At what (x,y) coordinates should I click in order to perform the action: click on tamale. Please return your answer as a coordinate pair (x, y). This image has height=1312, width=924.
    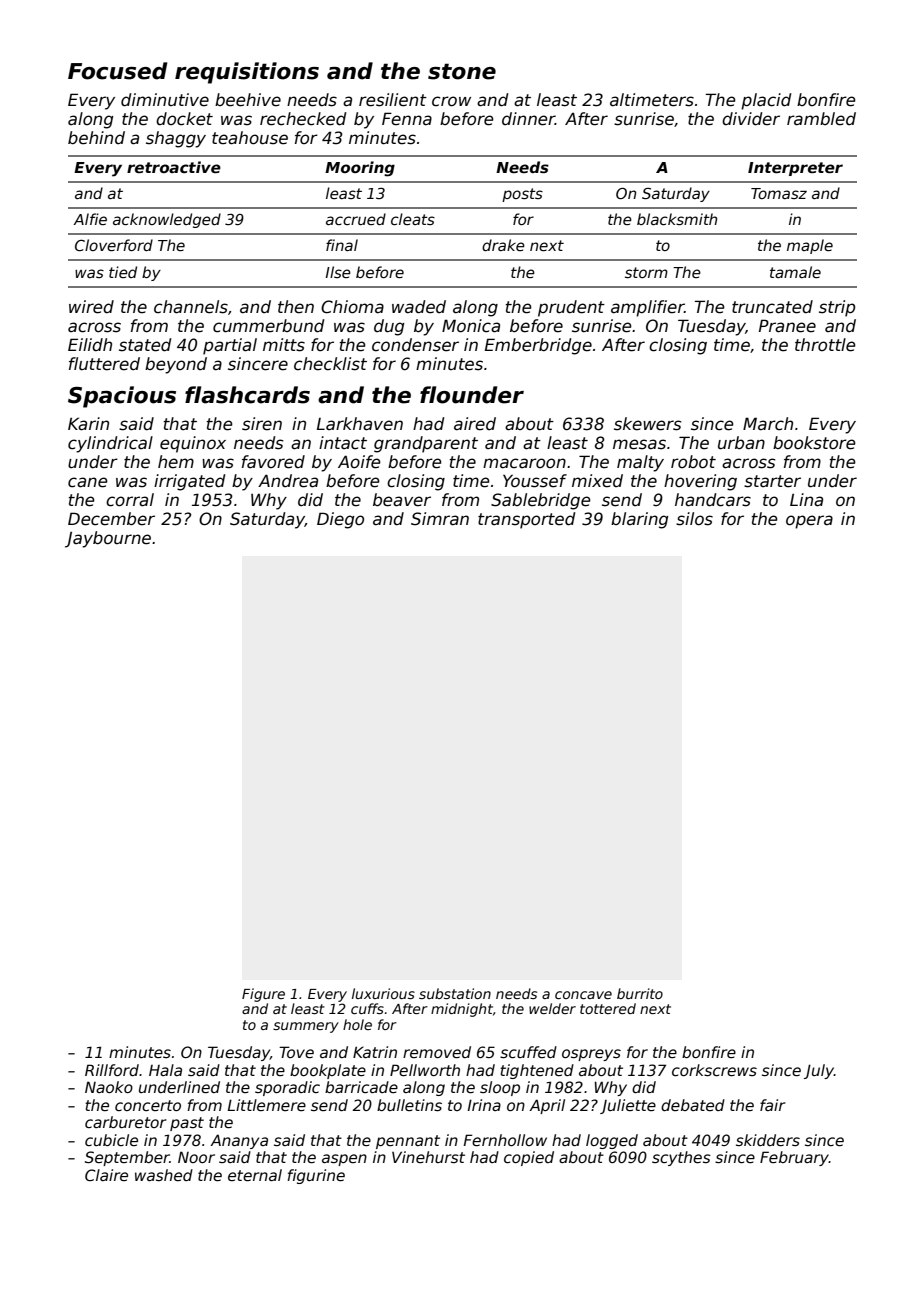
    Looking at the image, I should click on (795, 272).
